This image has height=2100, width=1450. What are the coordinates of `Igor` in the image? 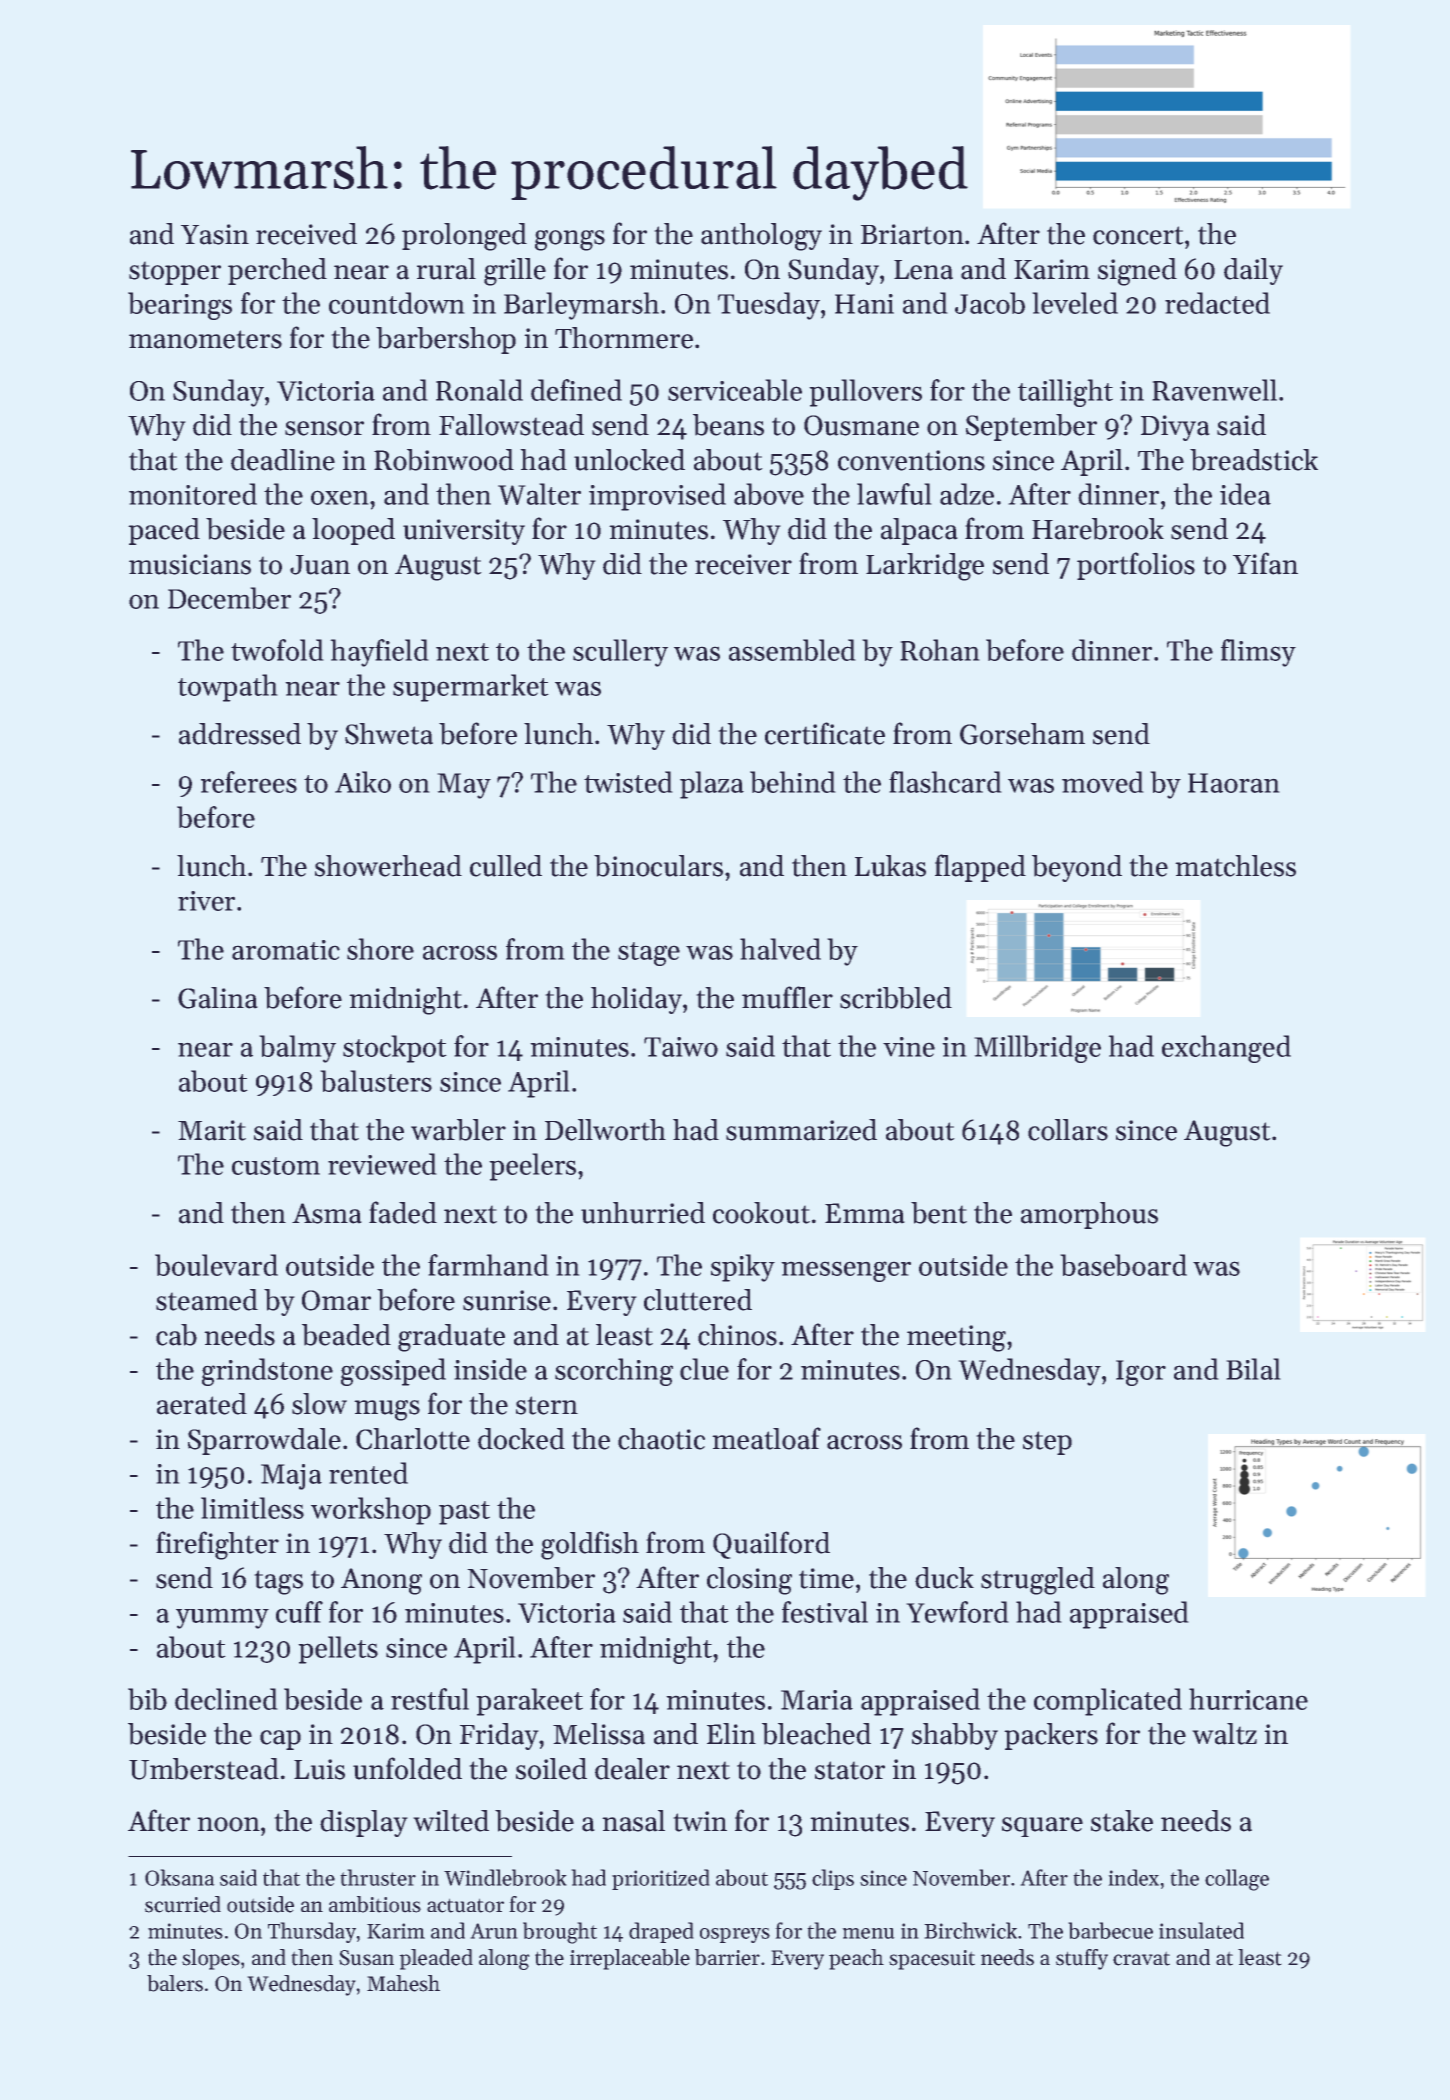 It's located at (1141, 1373).
